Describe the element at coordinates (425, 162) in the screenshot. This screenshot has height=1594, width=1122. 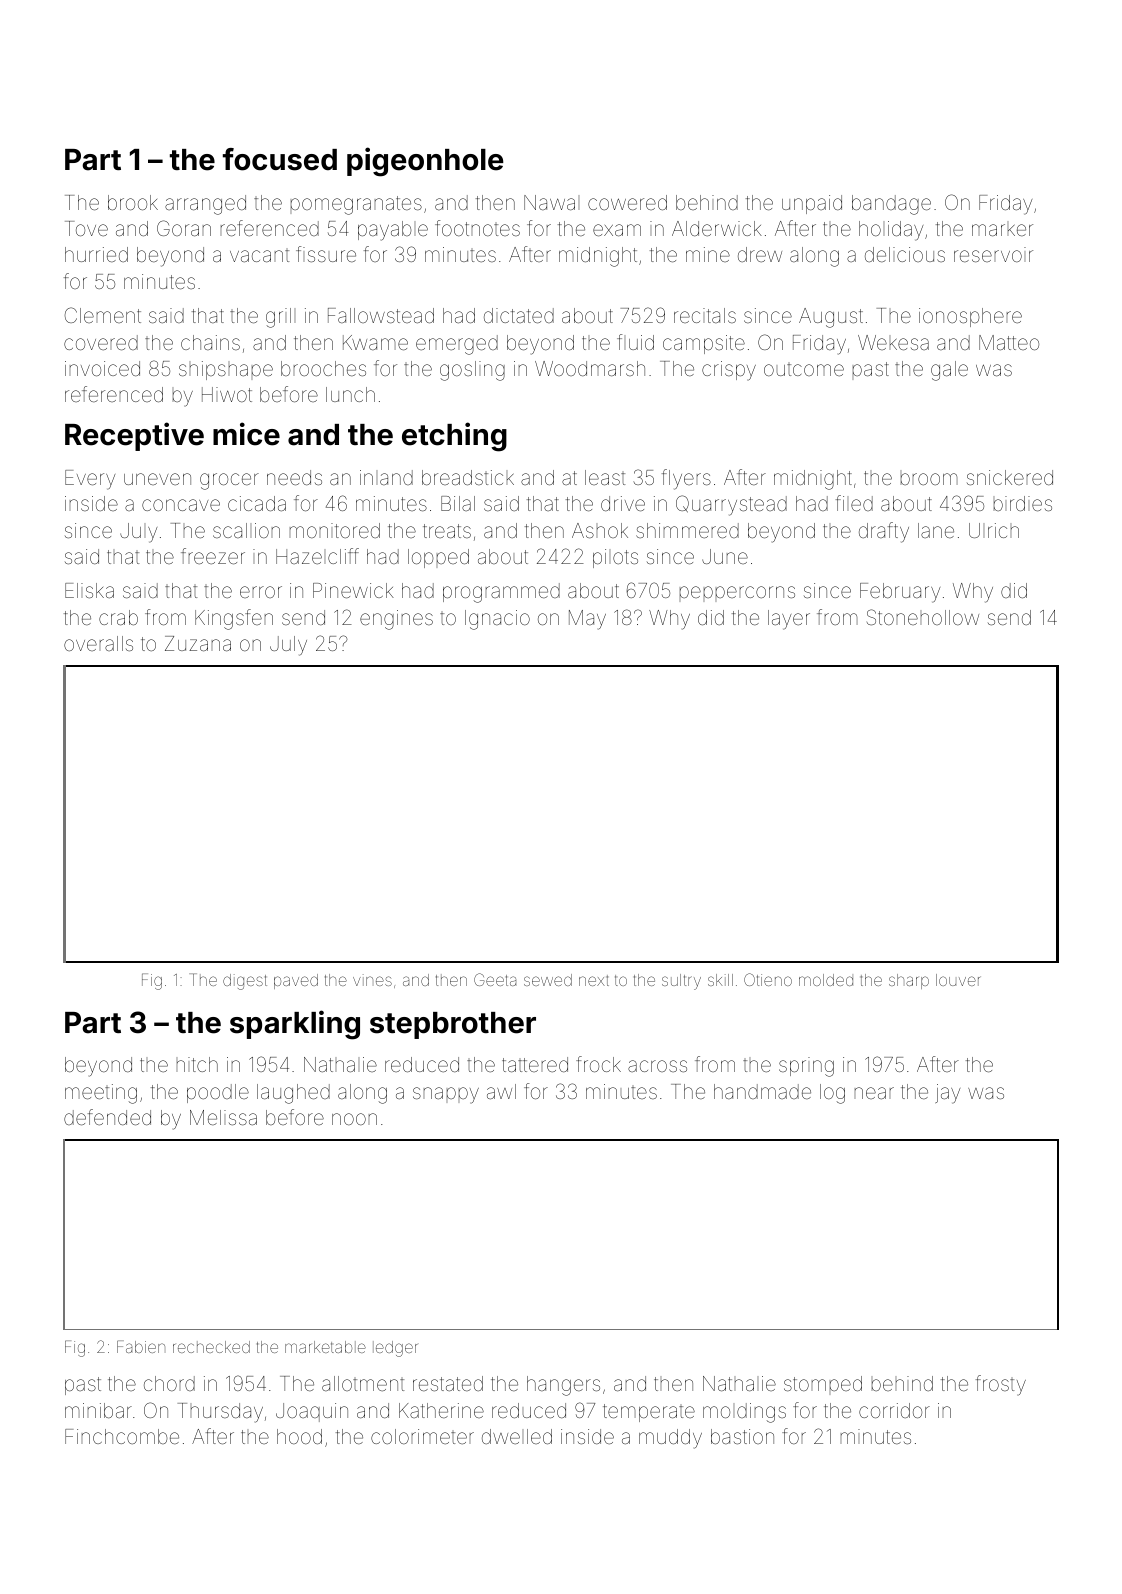
I see `pigeonhole` at that location.
